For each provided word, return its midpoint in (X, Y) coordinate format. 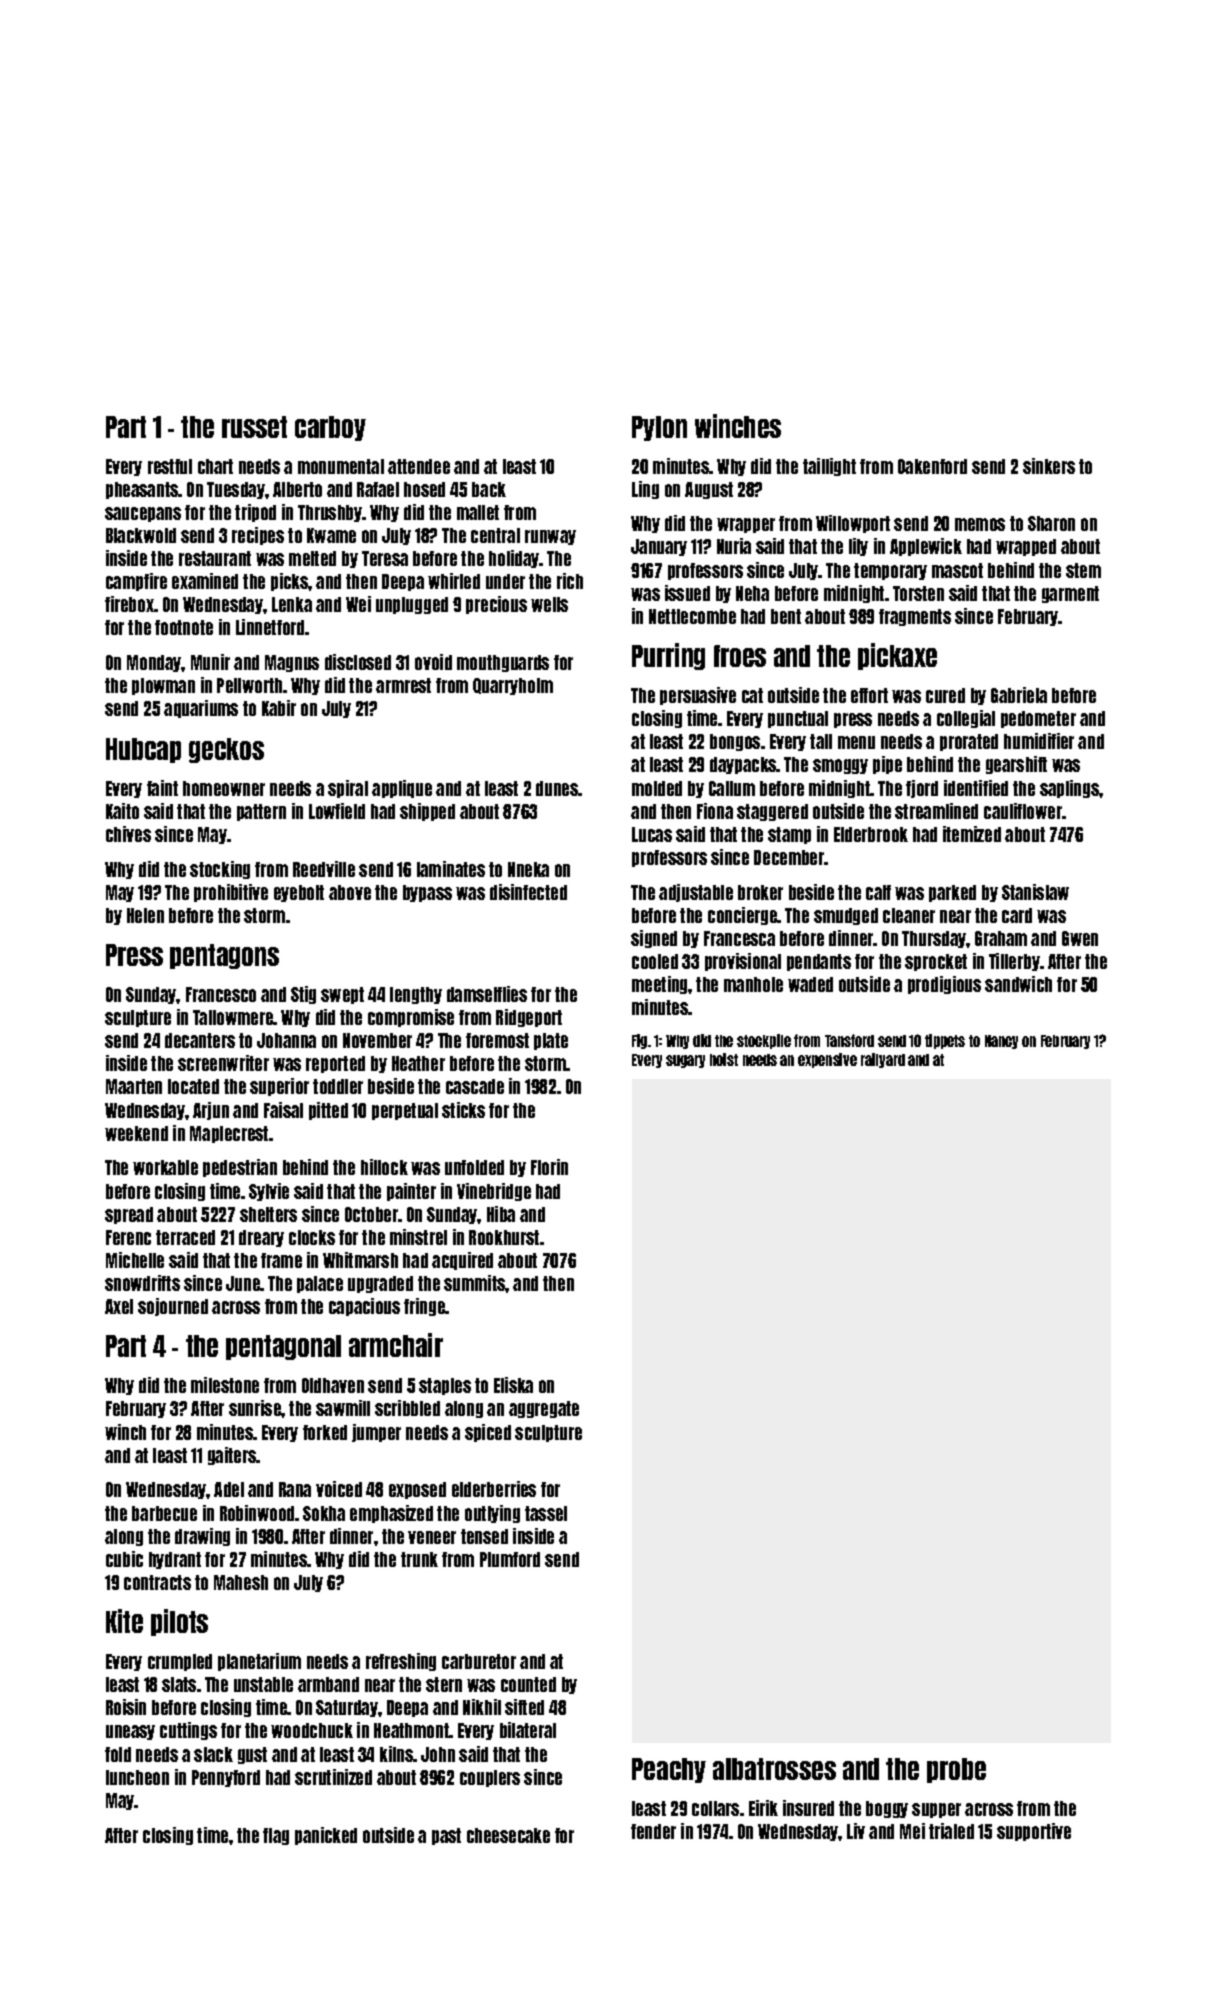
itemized (972, 834)
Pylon (659, 428)
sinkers (1049, 466)
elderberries (494, 1489)
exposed (417, 1490)
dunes (557, 788)
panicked (326, 1836)
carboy (330, 428)
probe (956, 1770)
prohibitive (231, 893)
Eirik (763, 1808)
